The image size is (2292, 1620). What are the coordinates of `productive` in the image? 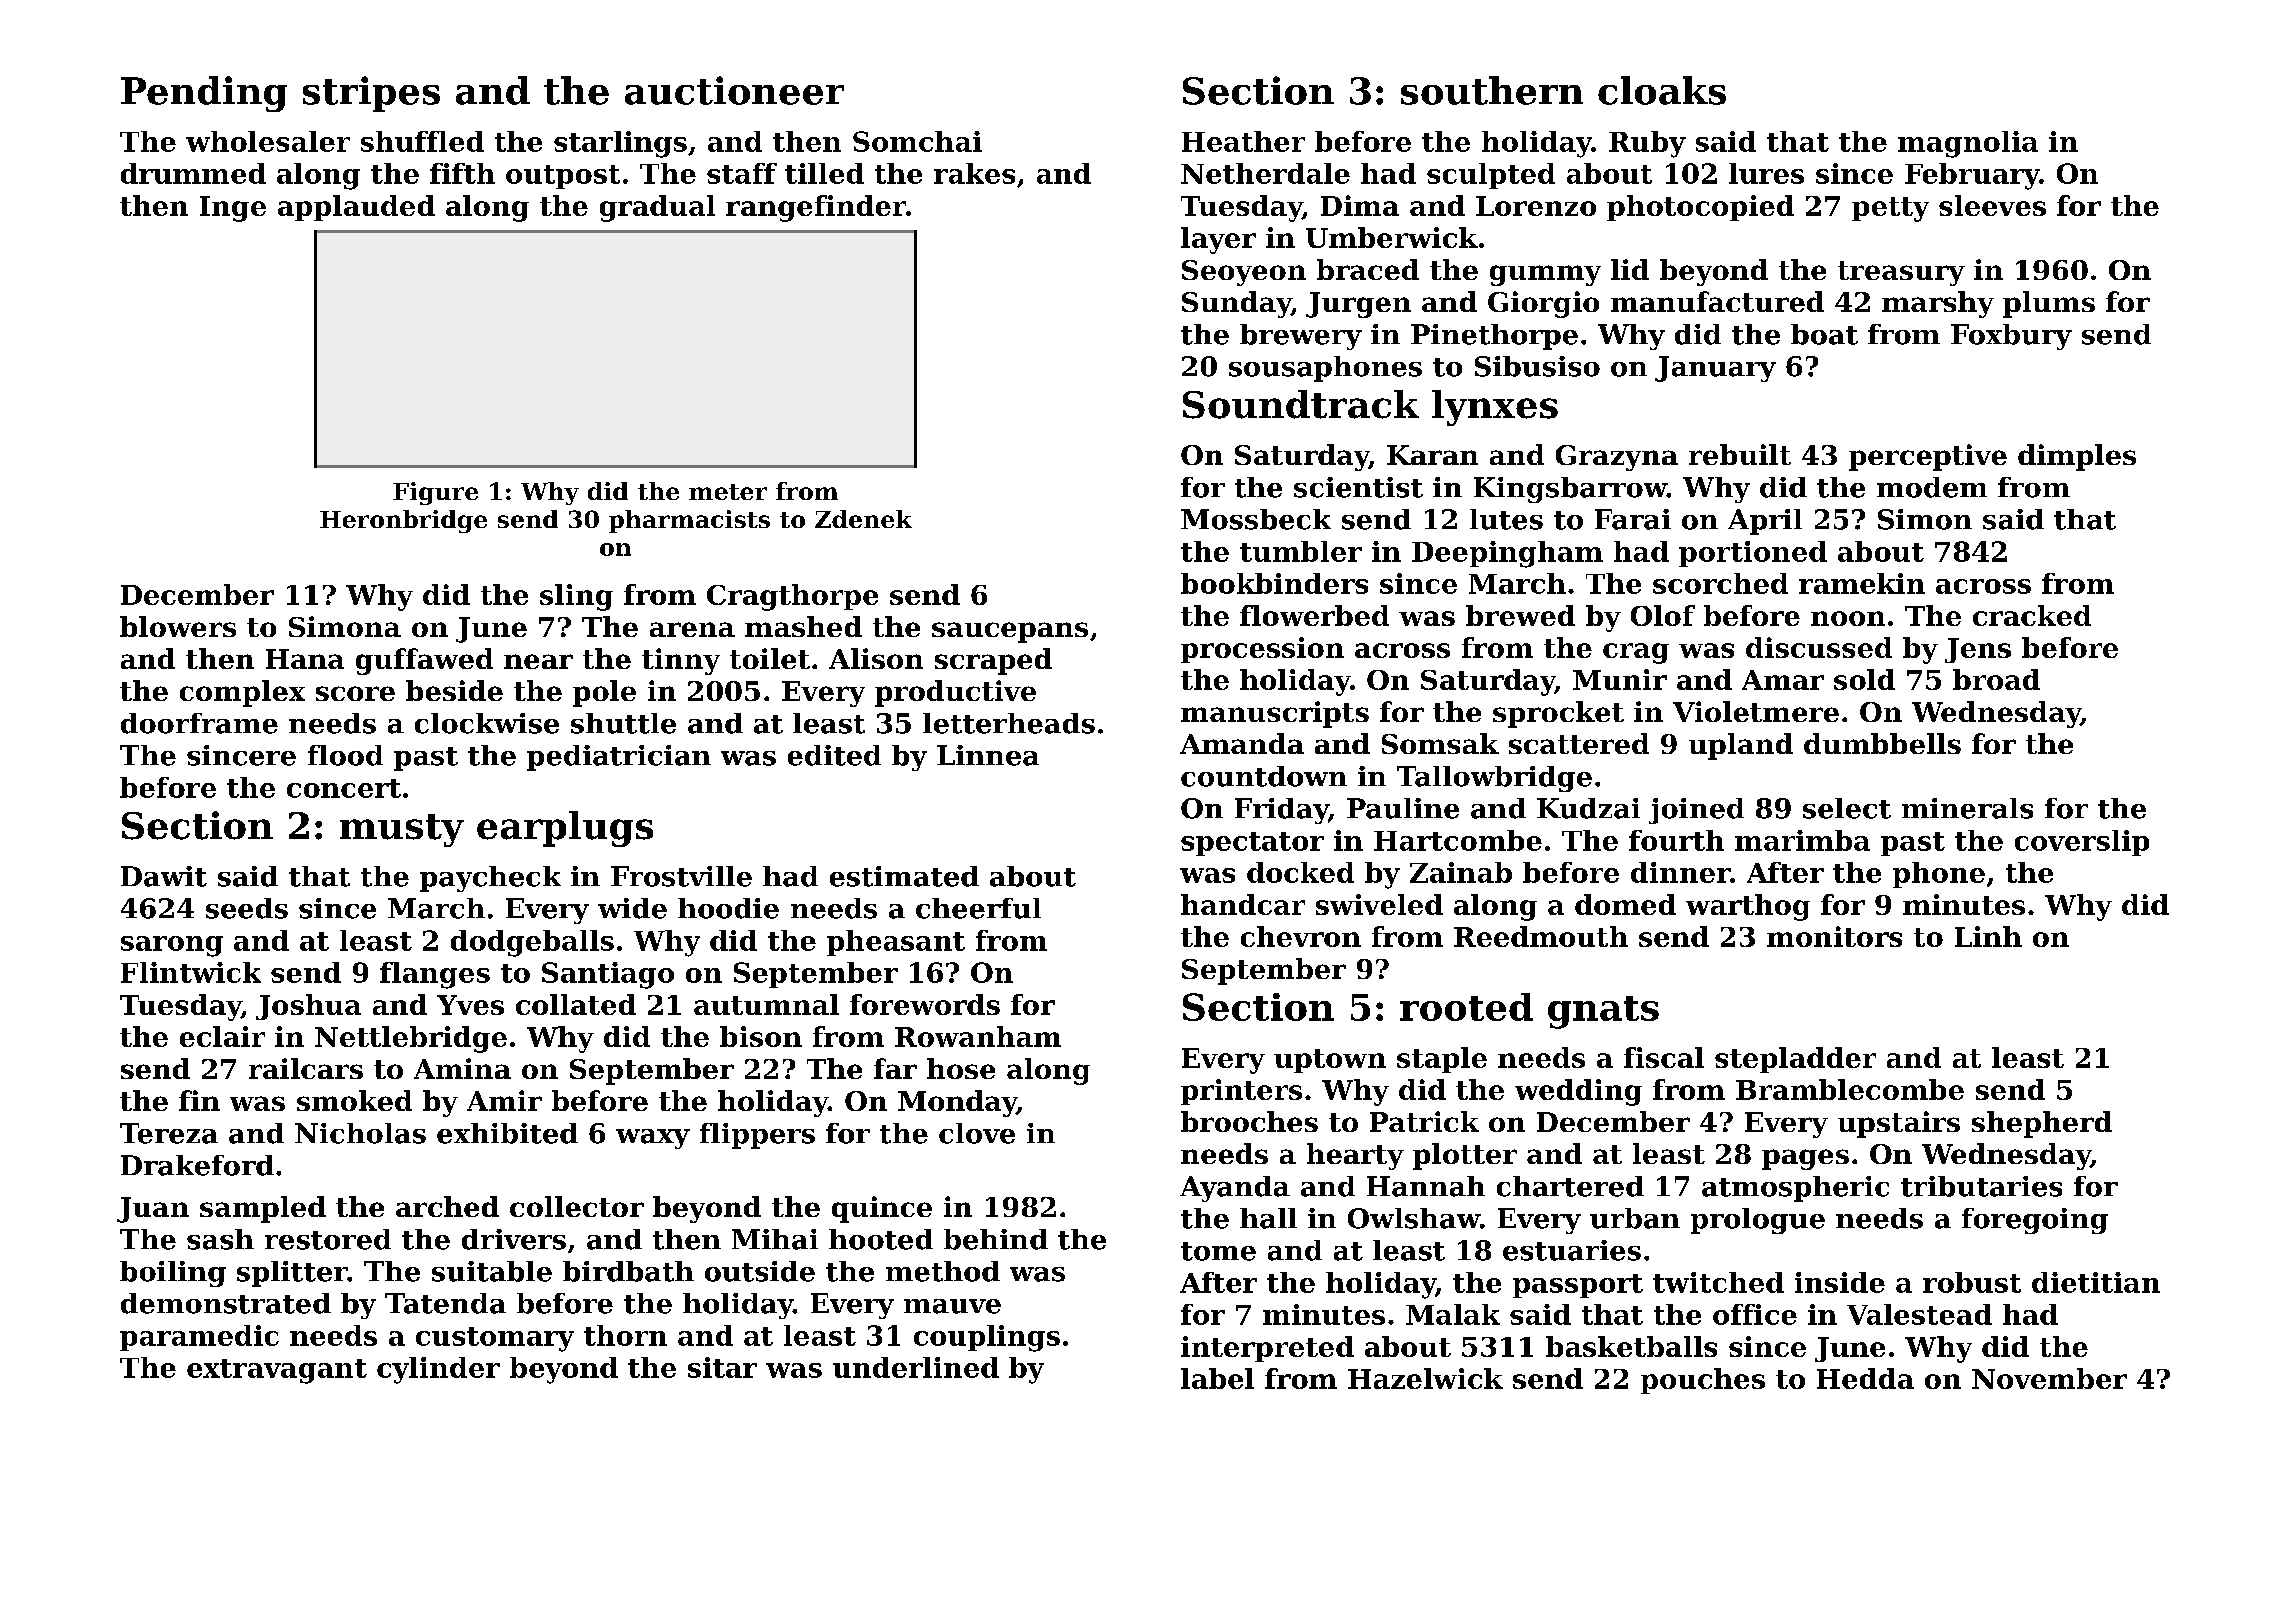 It's located at (955, 693).
